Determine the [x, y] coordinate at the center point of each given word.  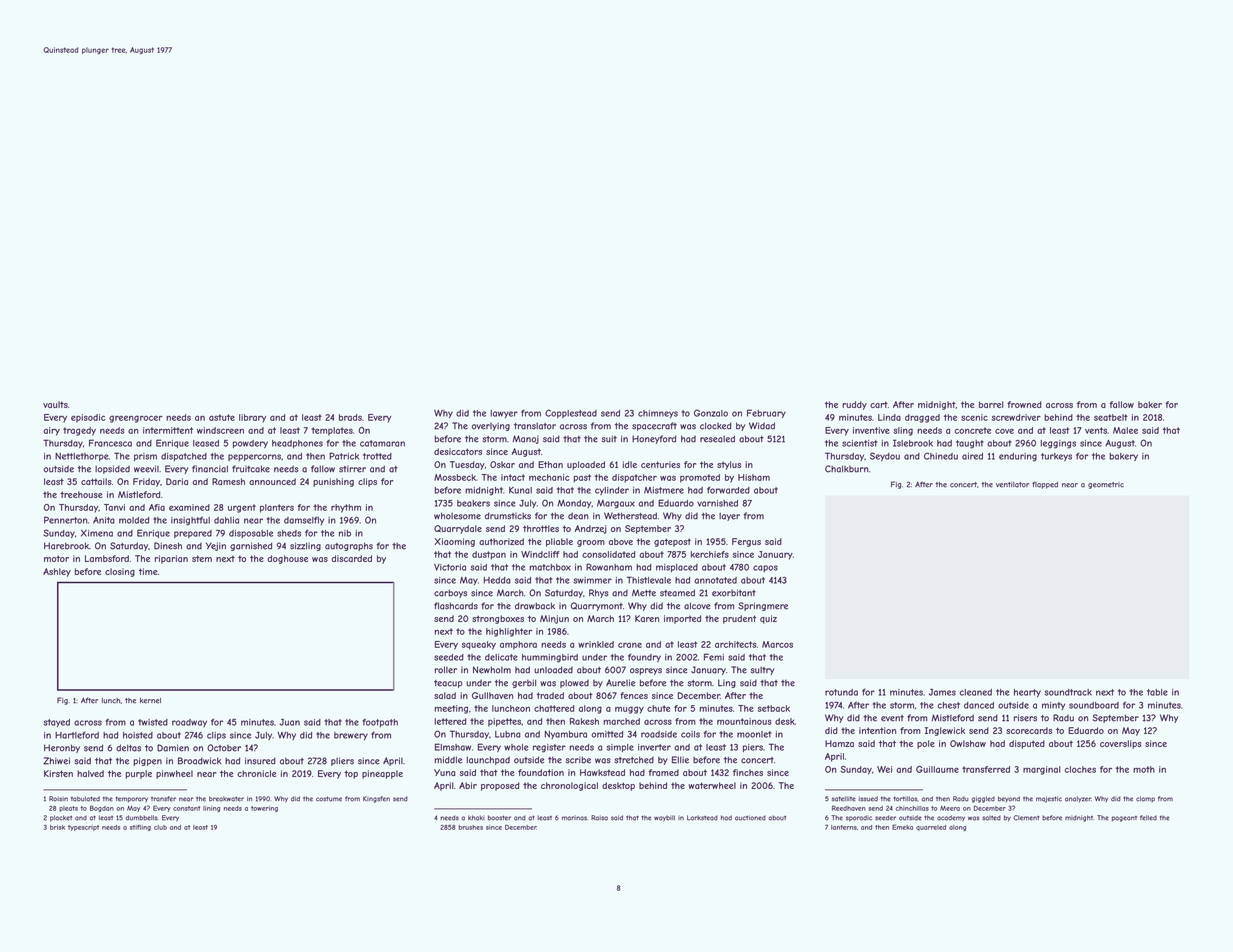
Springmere [763, 606]
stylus [729, 465]
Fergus [746, 542]
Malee [1125, 430]
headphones [297, 444]
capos [765, 568]
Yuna [445, 772]
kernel [150, 701]
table [1157, 692]
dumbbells [141, 818]
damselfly [304, 520]
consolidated [608, 554]
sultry [763, 670]
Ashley [57, 572]
